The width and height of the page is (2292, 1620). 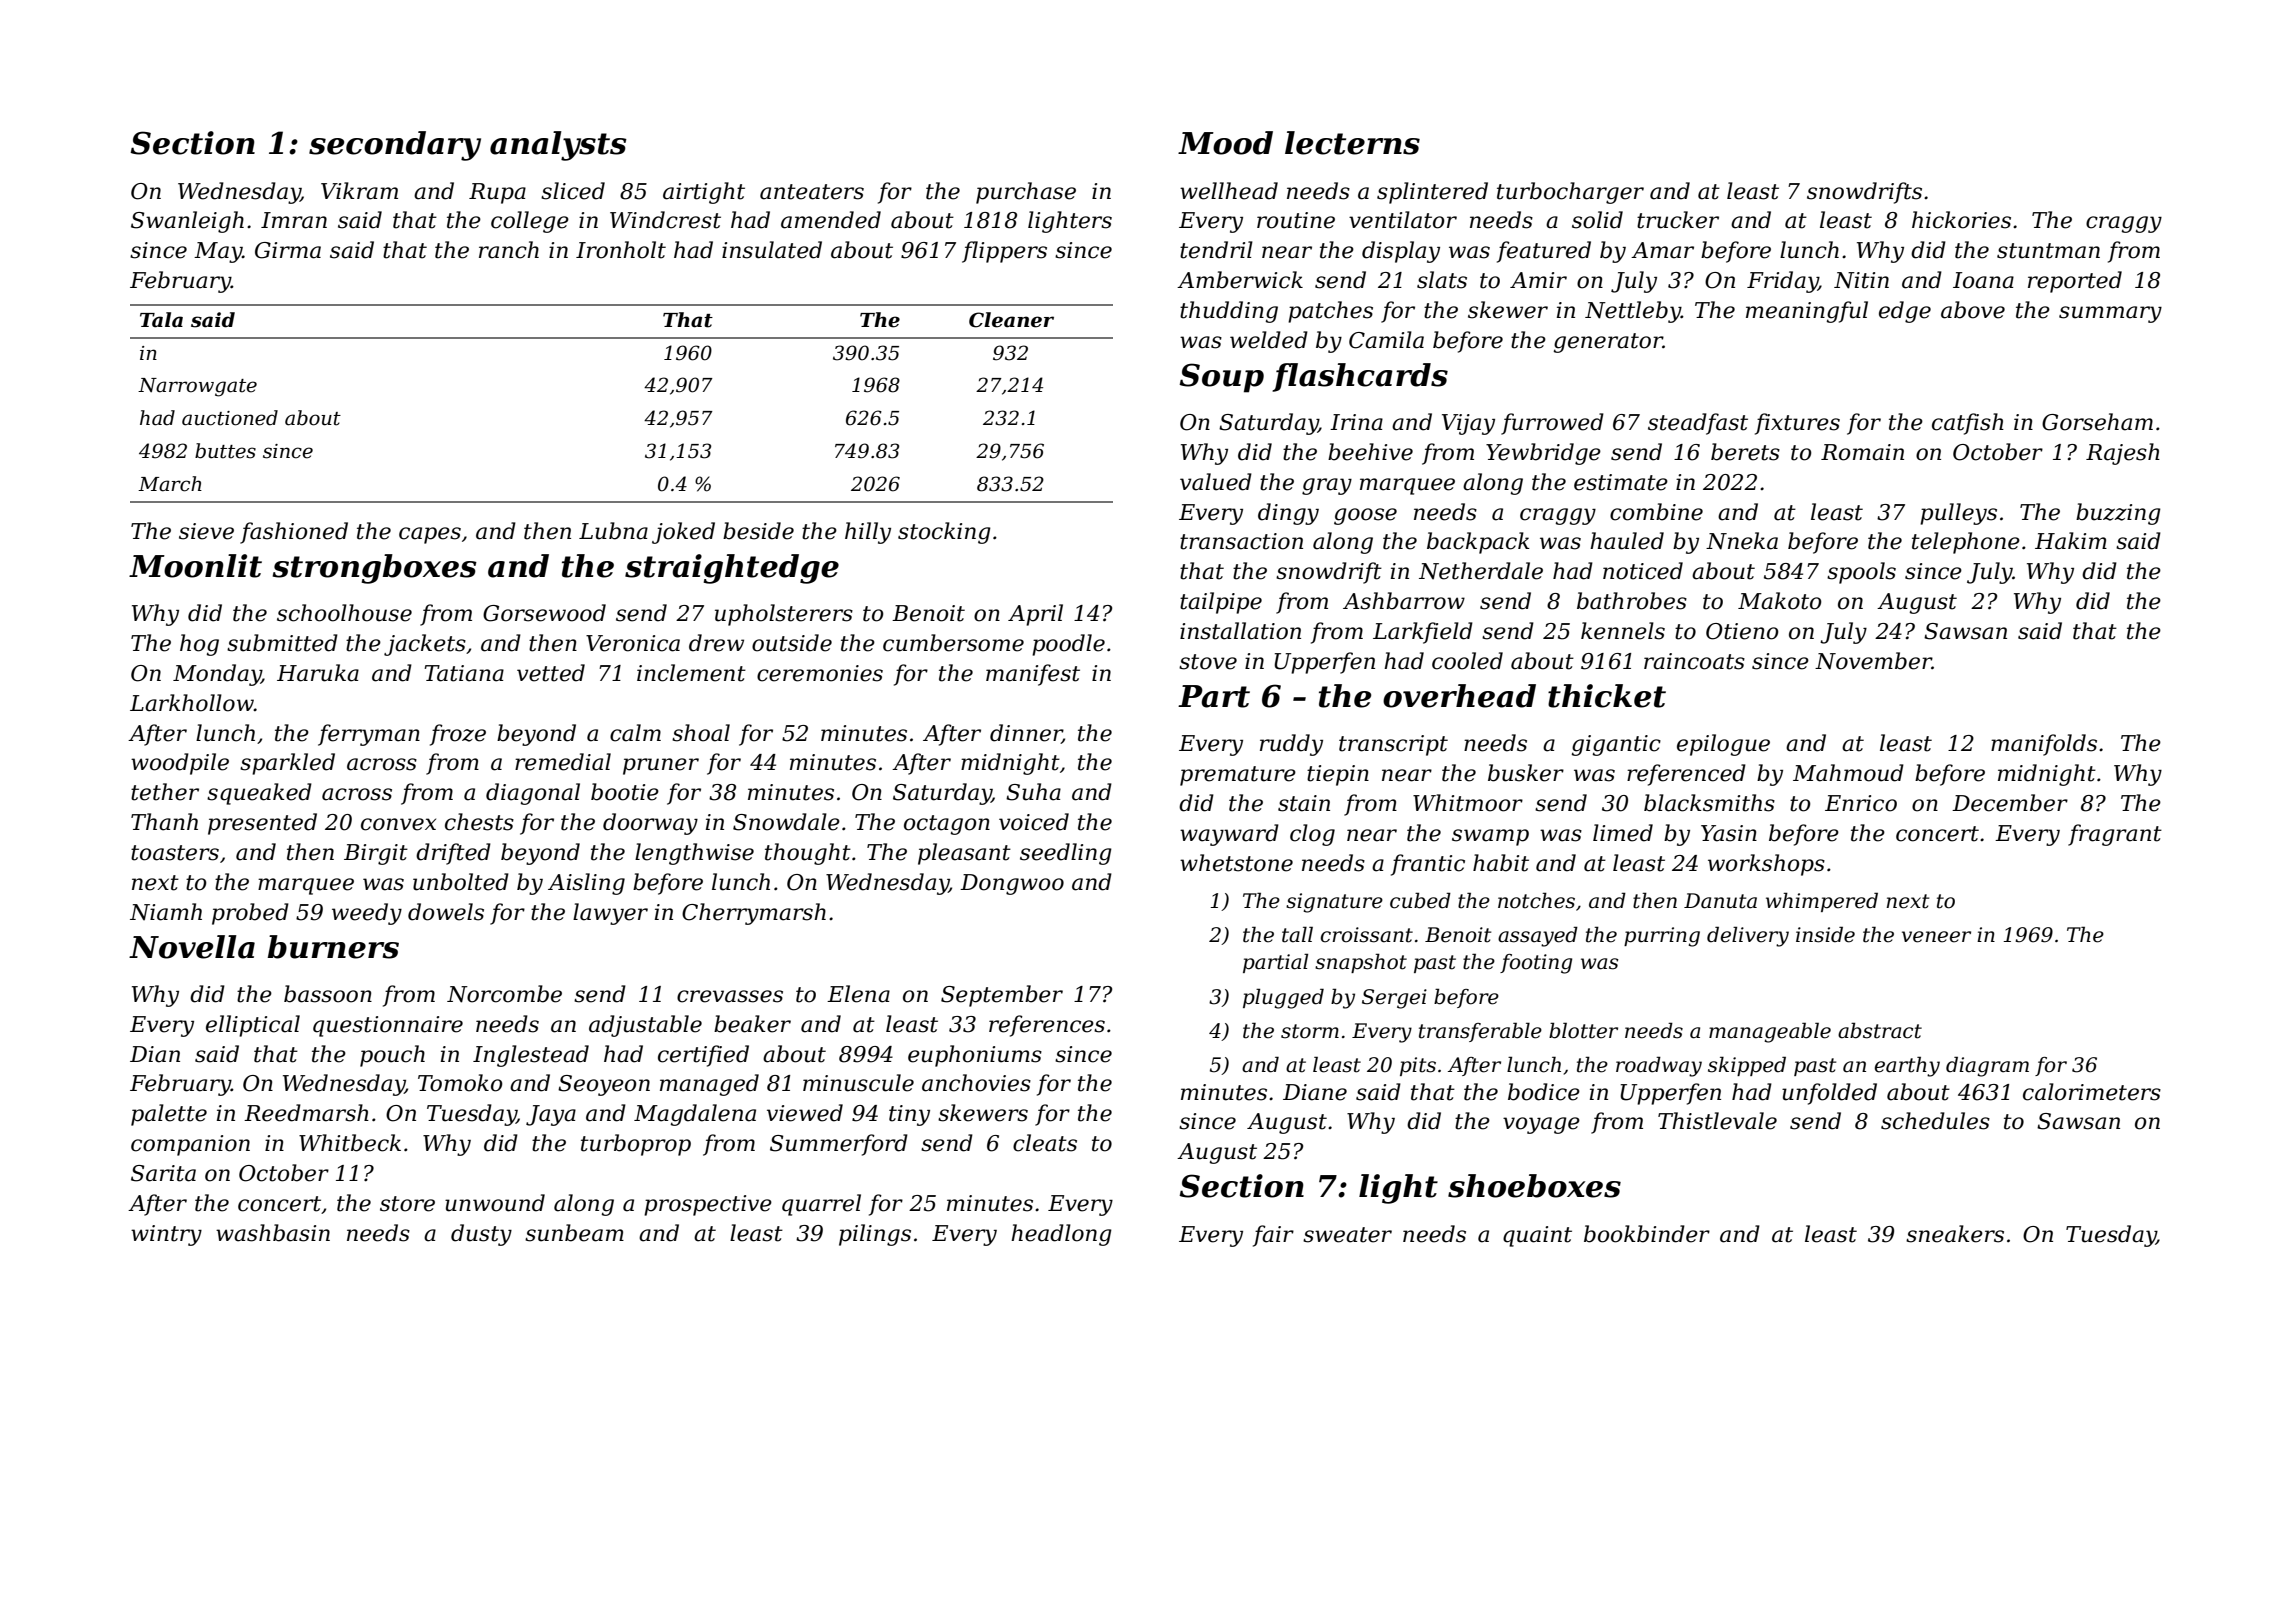 I want to click on backpack, so click(x=1478, y=543).
